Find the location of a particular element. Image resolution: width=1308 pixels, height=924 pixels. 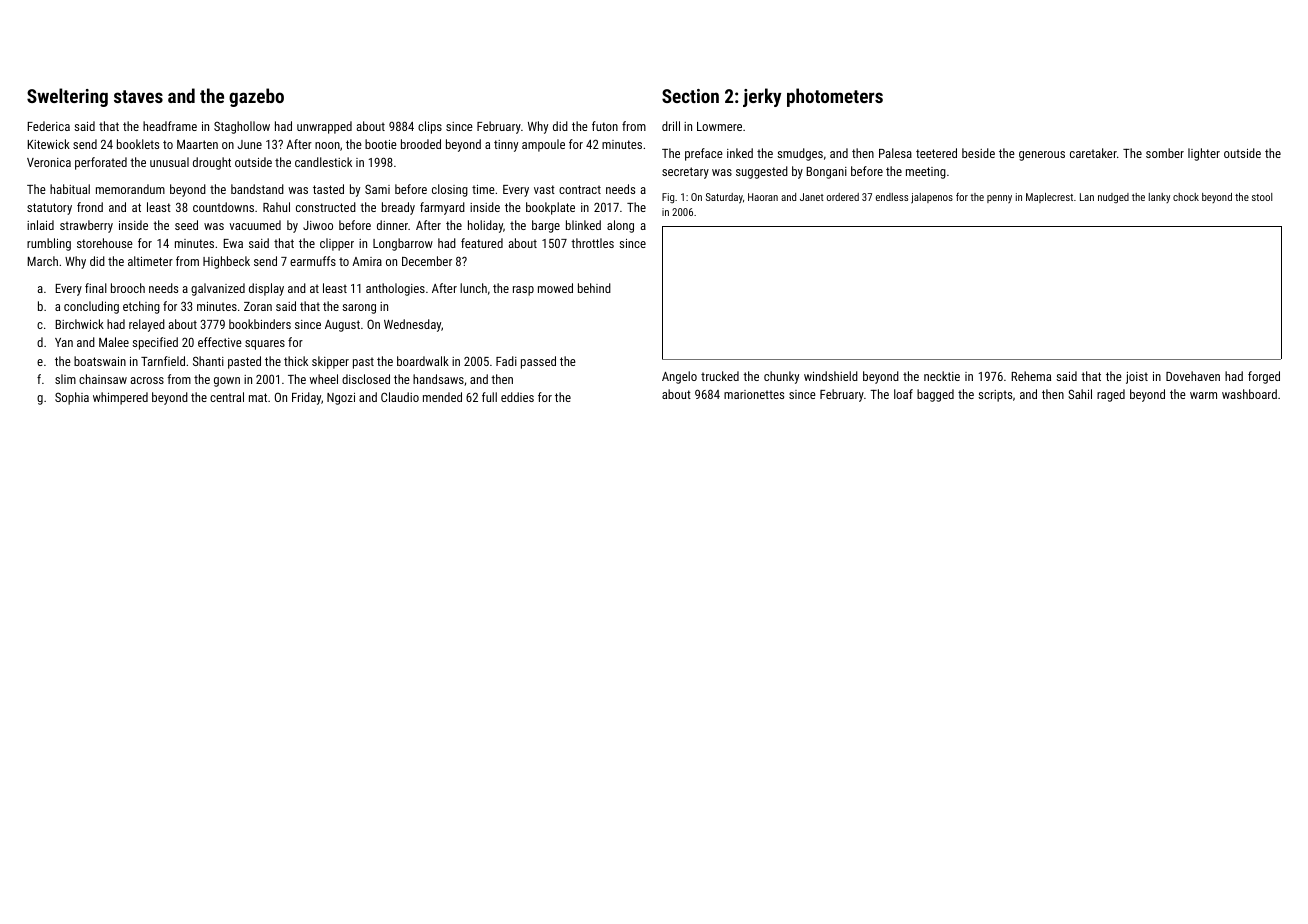

eddies is located at coordinates (517, 397).
